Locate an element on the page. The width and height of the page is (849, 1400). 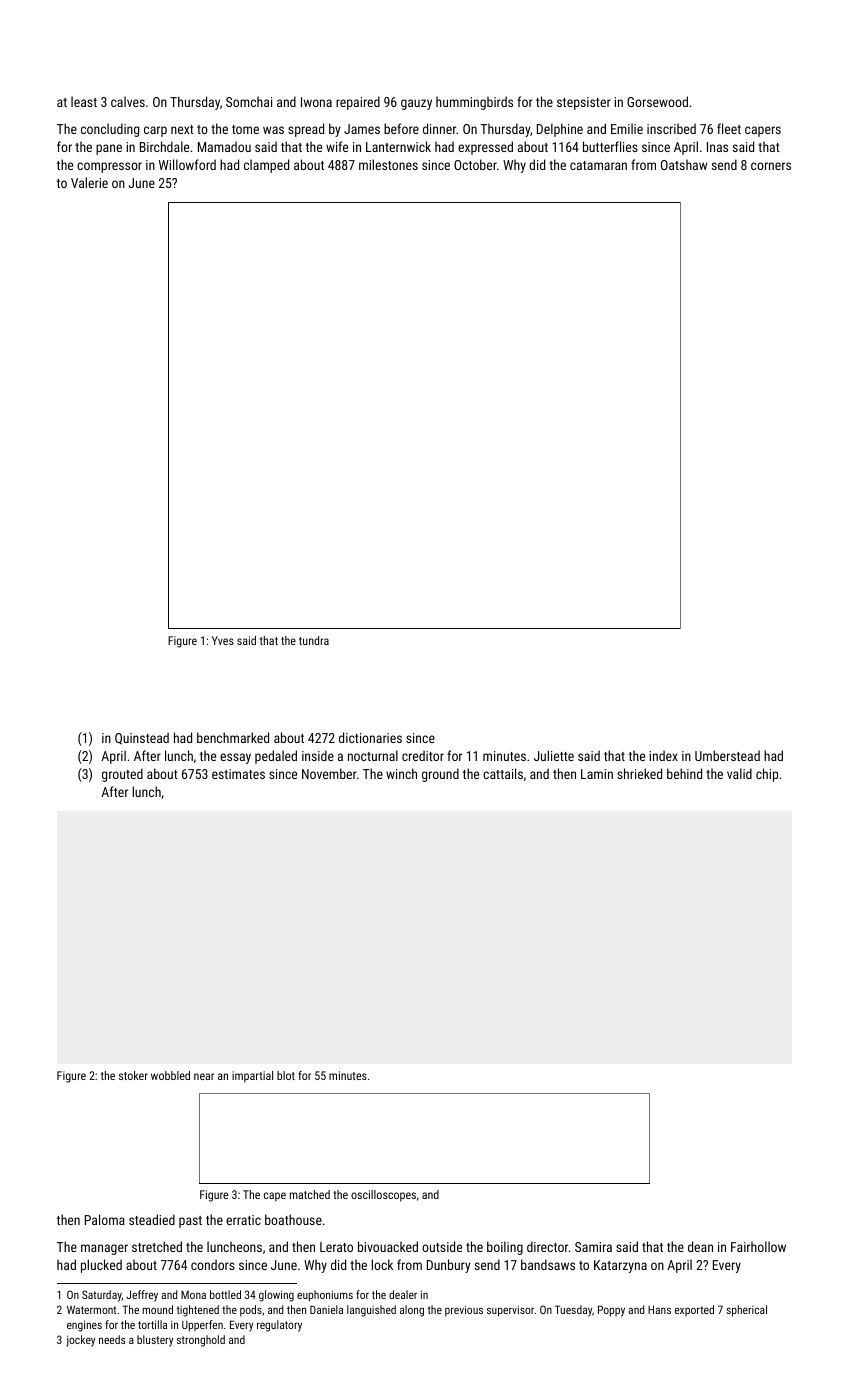
Yves is located at coordinates (223, 640).
